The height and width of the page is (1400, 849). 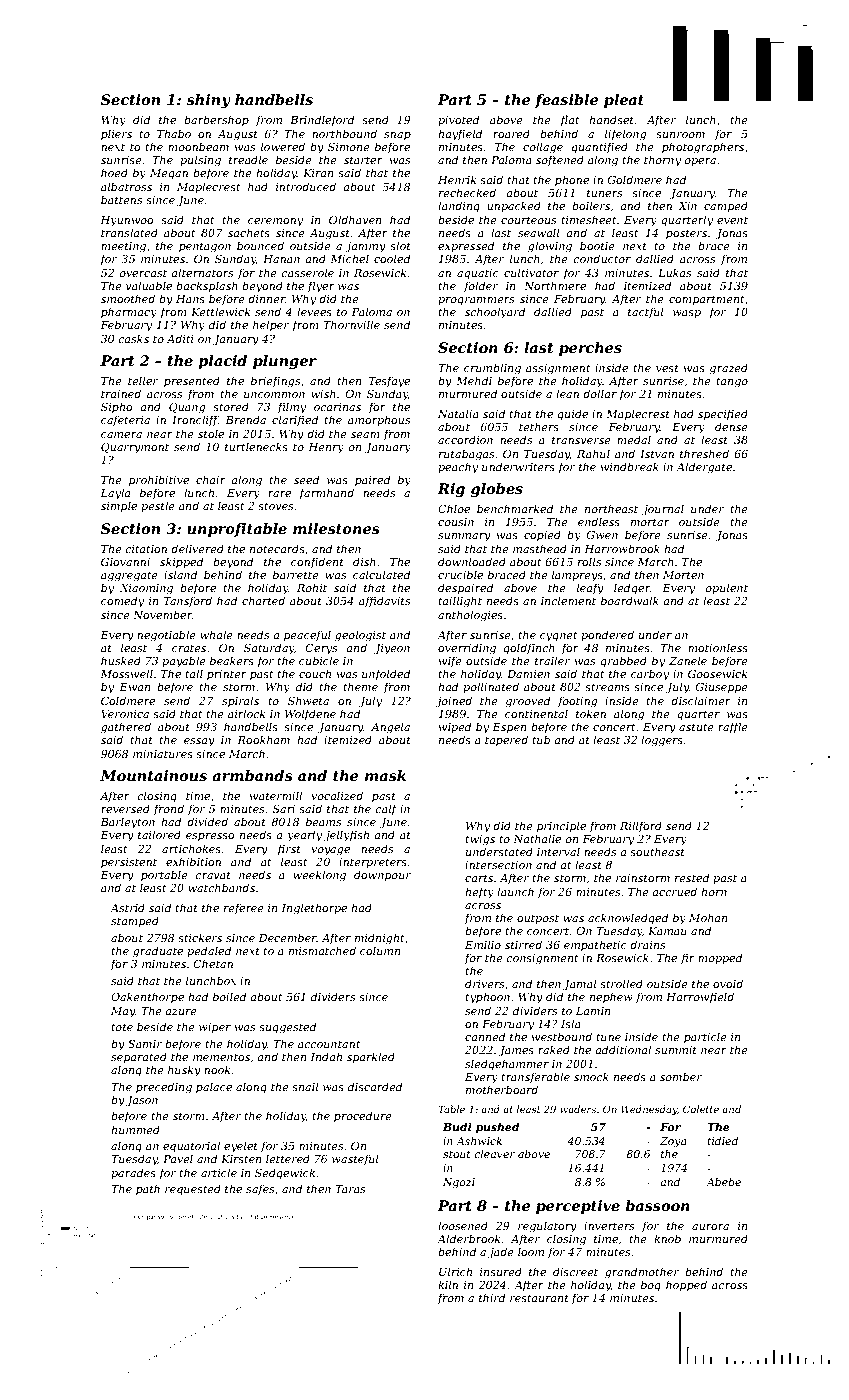 I want to click on safes, so click(x=260, y=1189).
